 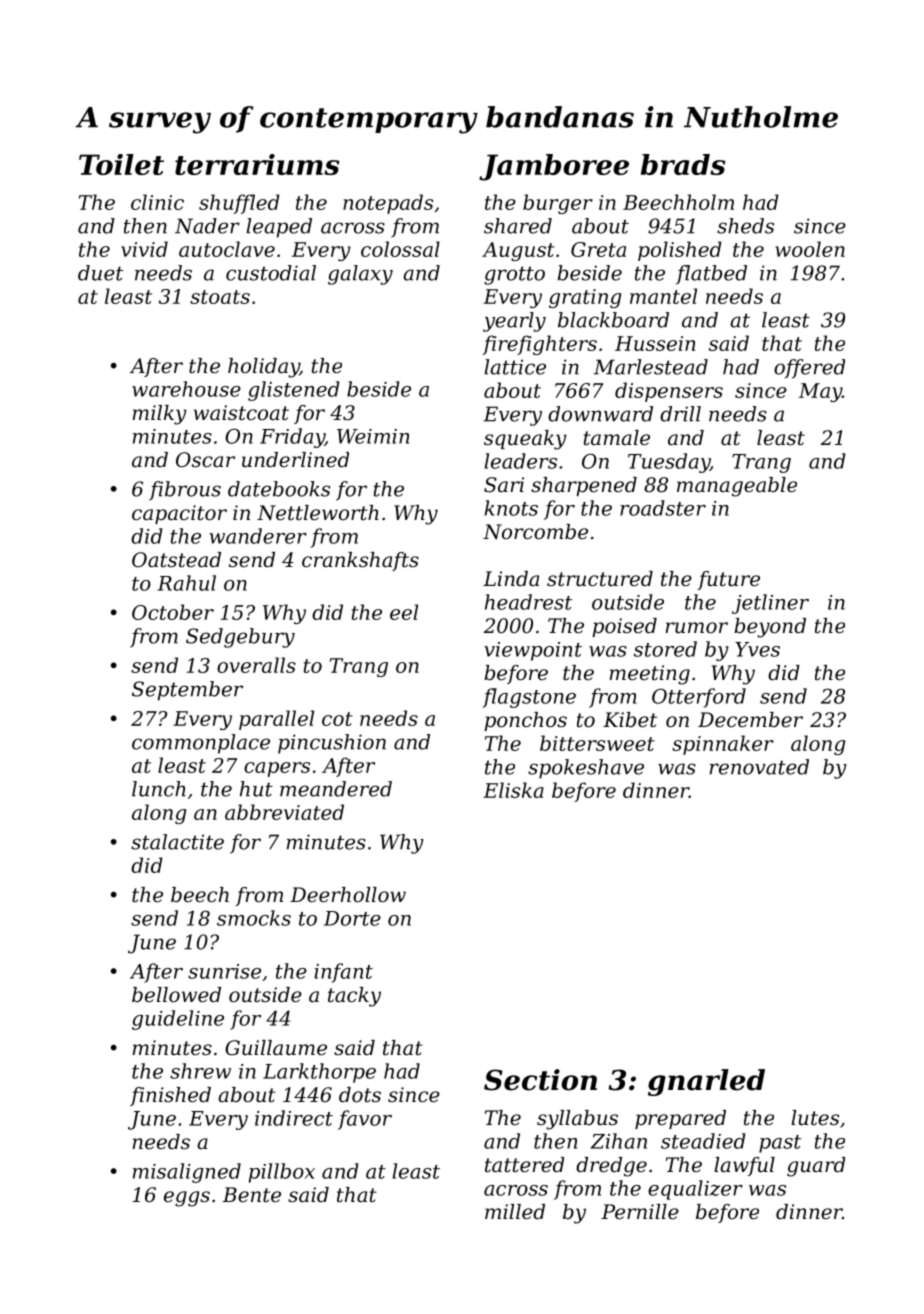 What do you see at coordinates (759, 767) in the image?
I see `renovated` at bounding box center [759, 767].
